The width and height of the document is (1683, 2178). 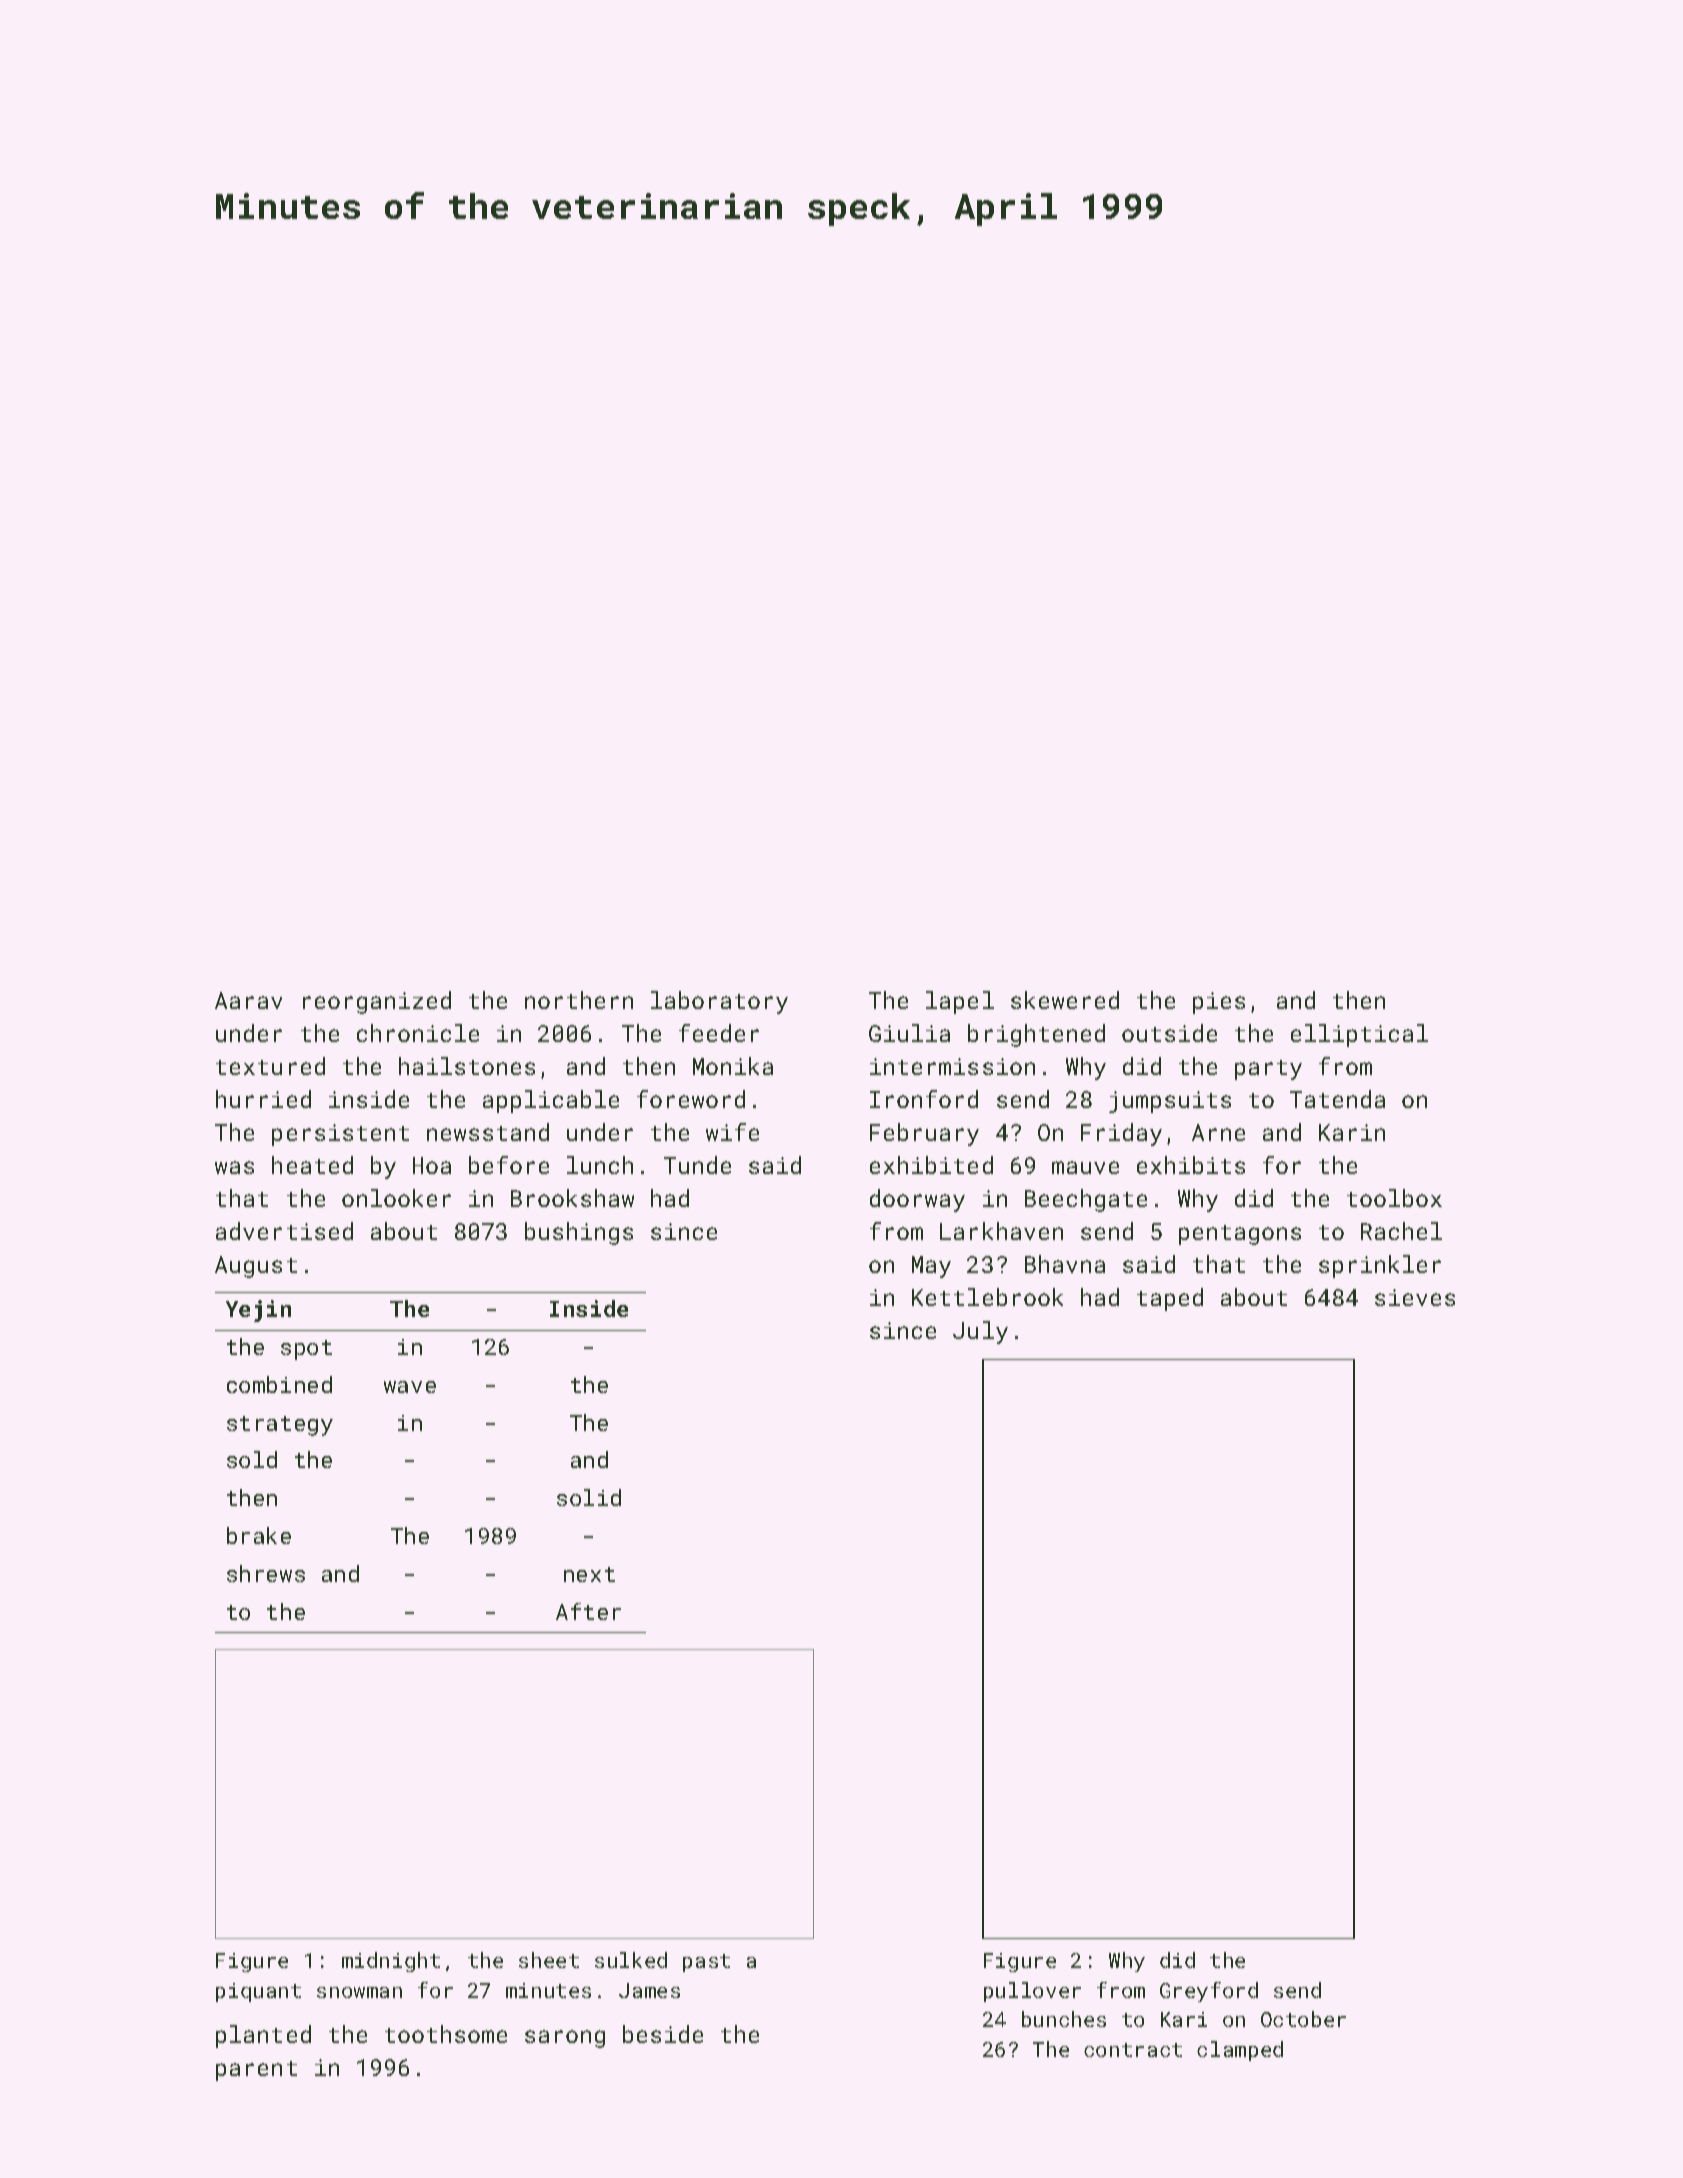 I want to click on Friday, so click(x=1121, y=1134).
